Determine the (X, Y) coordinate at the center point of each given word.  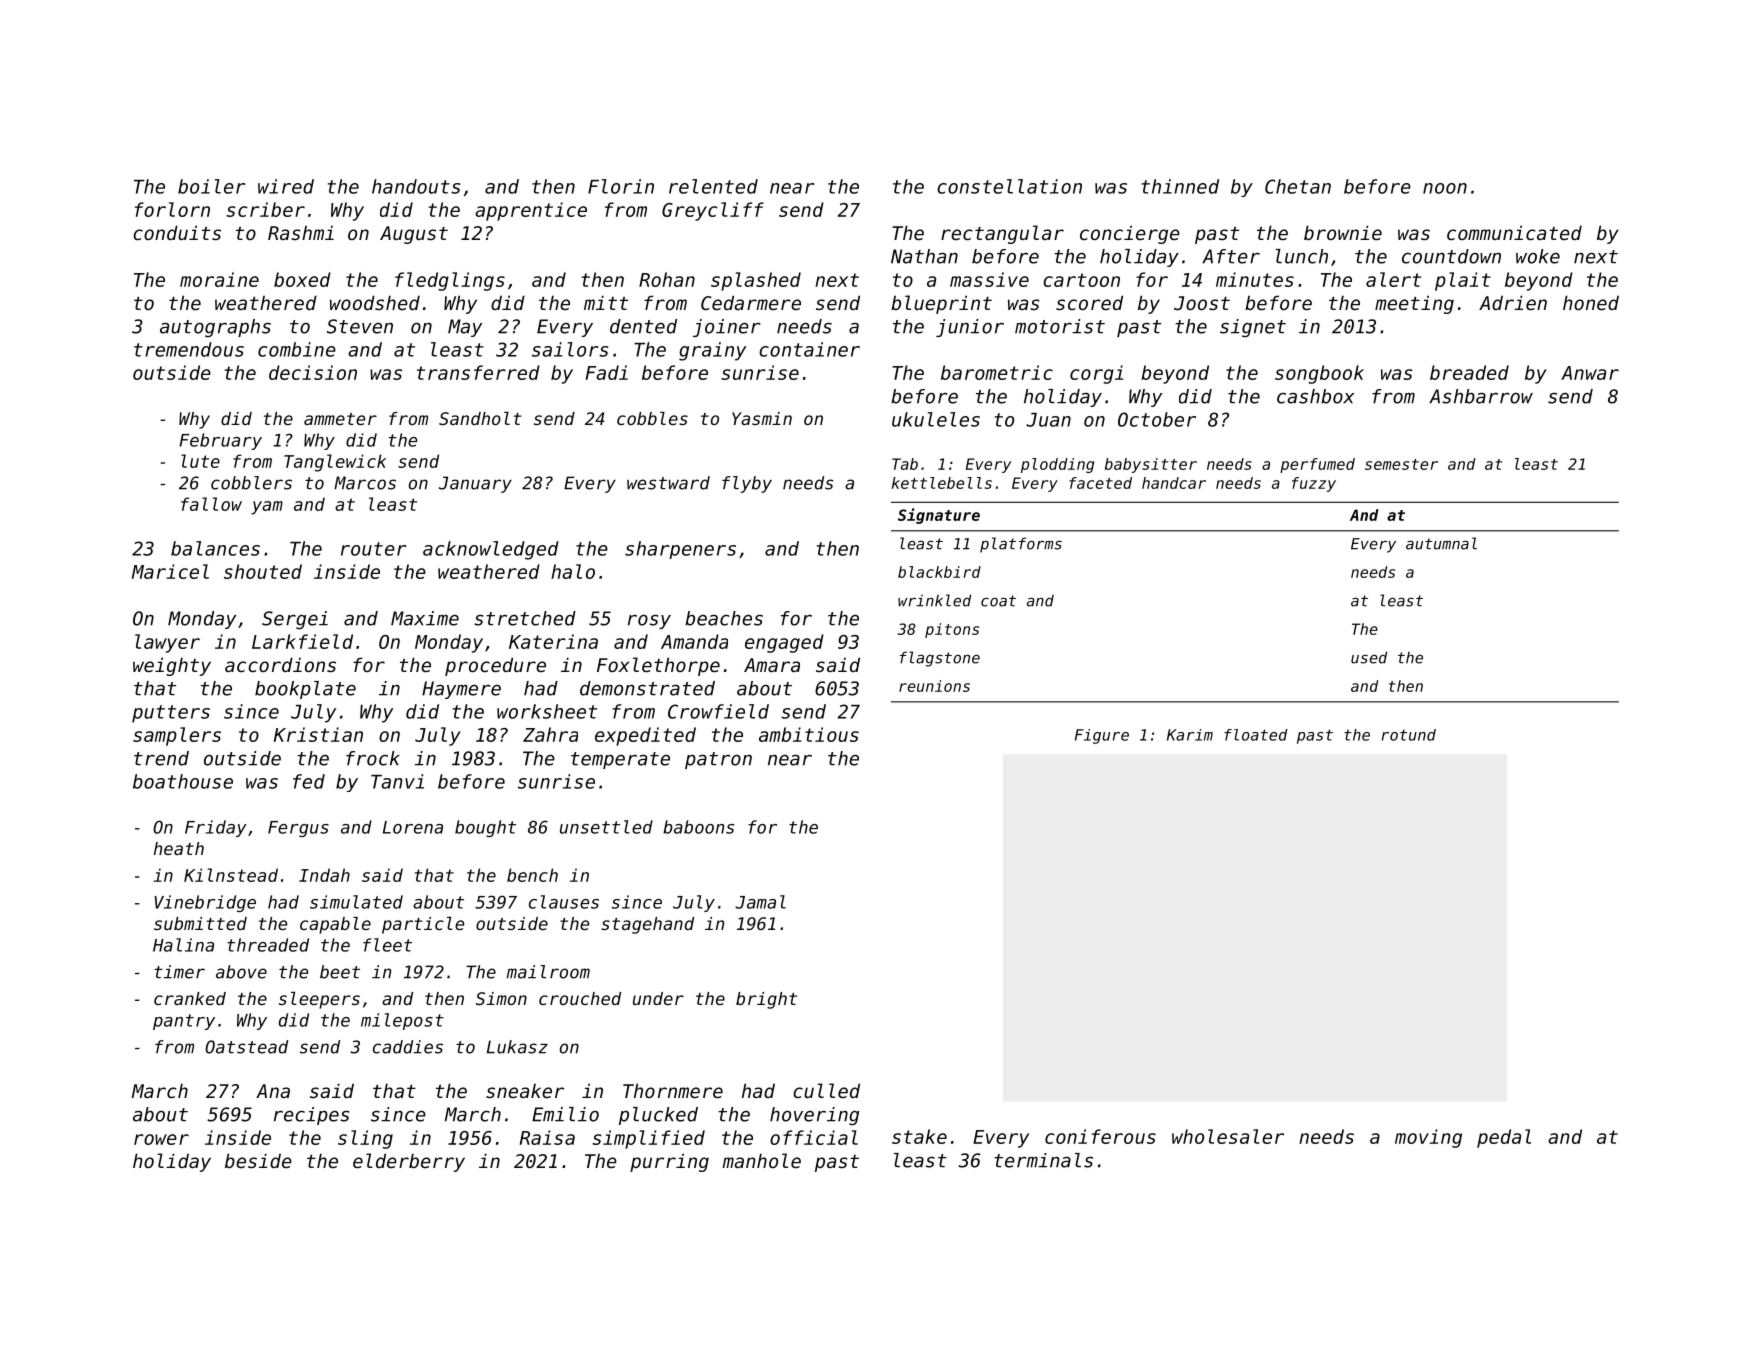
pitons (952, 630)
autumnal (1441, 543)
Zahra (550, 734)
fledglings (450, 281)
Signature (939, 516)
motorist (1060, 326)
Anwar (1590, 373)
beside (258, 1160)
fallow (211, 504)
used (1369, 657)
